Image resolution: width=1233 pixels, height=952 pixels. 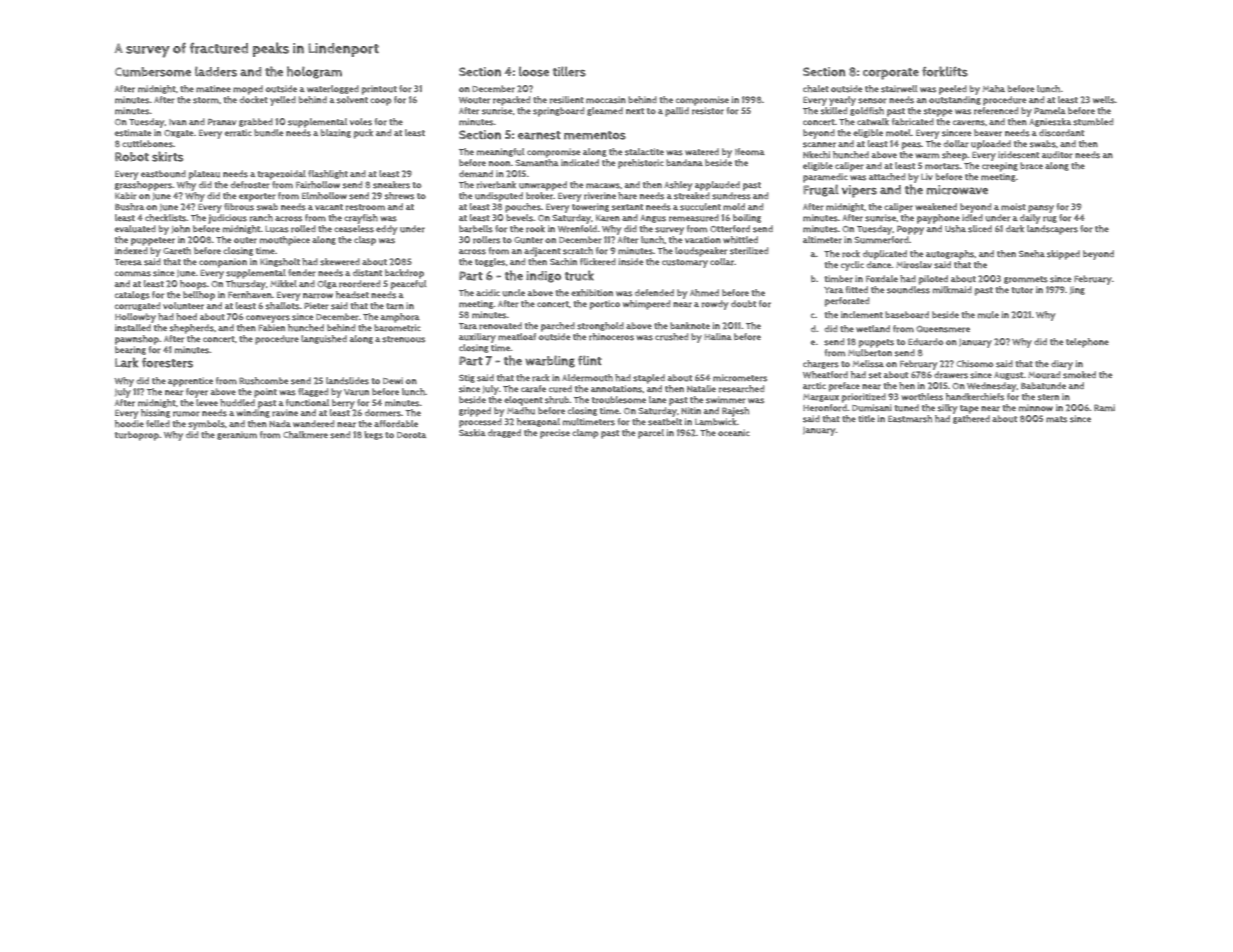 I want to click on exhibition, so click(x=592, y=292).
